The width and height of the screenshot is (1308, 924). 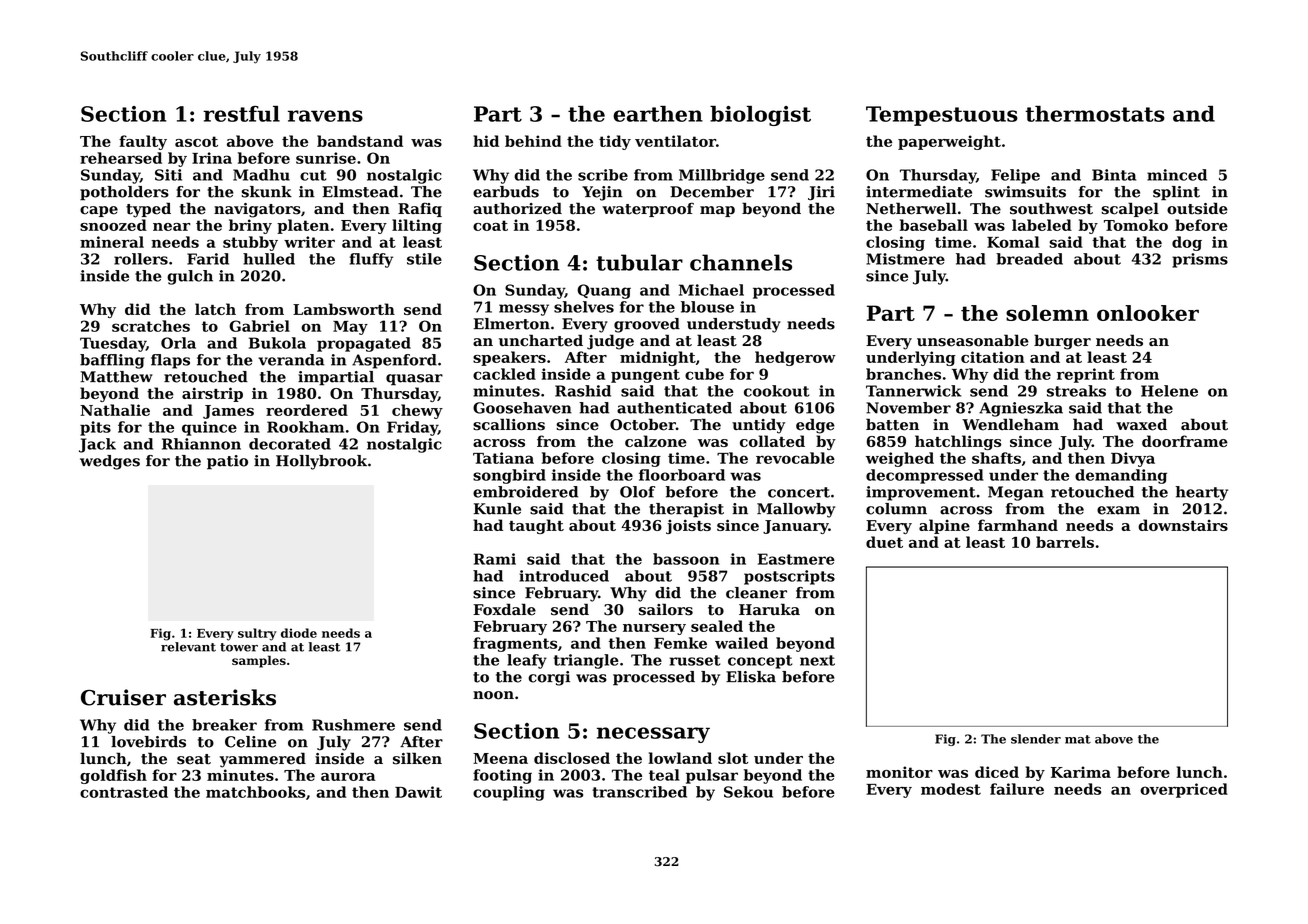 What do you see at coordinates (722, 176) in the screenshot?
I see `Millbridge` at bounding box center [722, 176].
